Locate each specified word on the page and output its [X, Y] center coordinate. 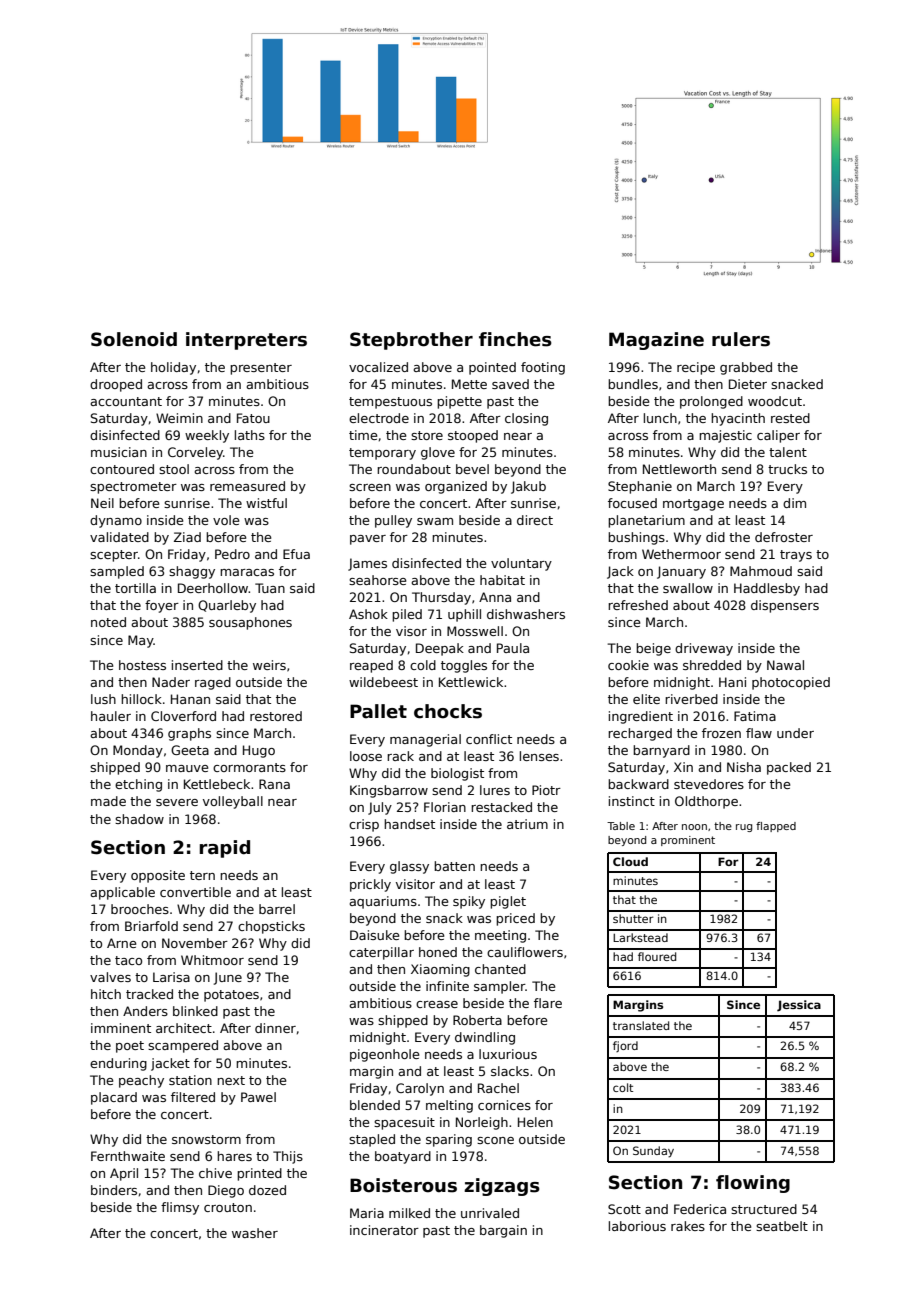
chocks [448, 711]
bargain [503, 1231]
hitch [106, 994]
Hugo [259, 751]
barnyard [661, 751]
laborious [637, 1226]
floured [657, 956]
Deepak [440, 649]
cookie [628, 665]
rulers [741, 339]
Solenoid [134, 339]
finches [515, 339]
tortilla [135, 588]
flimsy [180, 1208]
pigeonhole [384, 1055]
